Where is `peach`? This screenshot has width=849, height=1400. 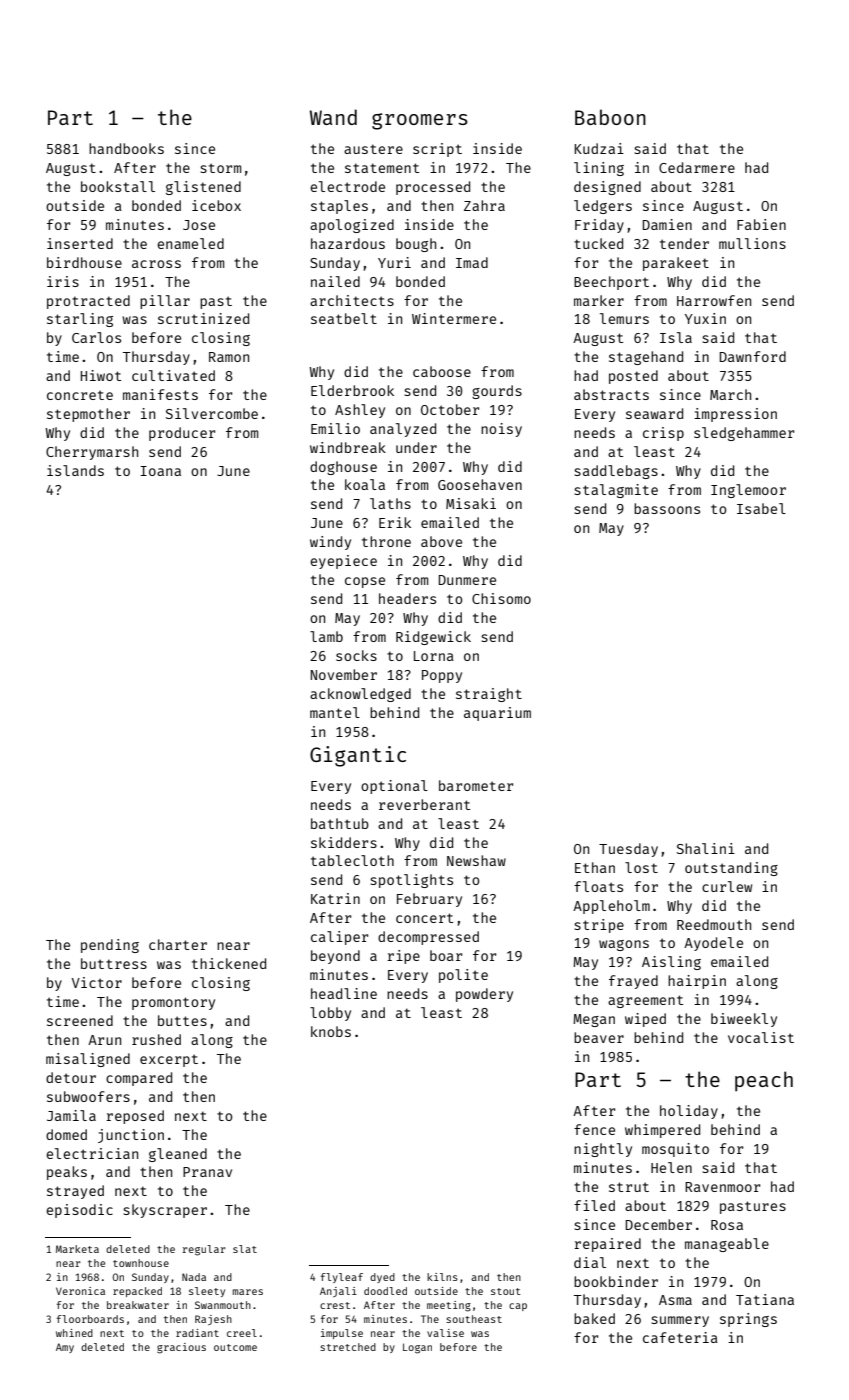 peach is located at coordinates (764, 1081).
